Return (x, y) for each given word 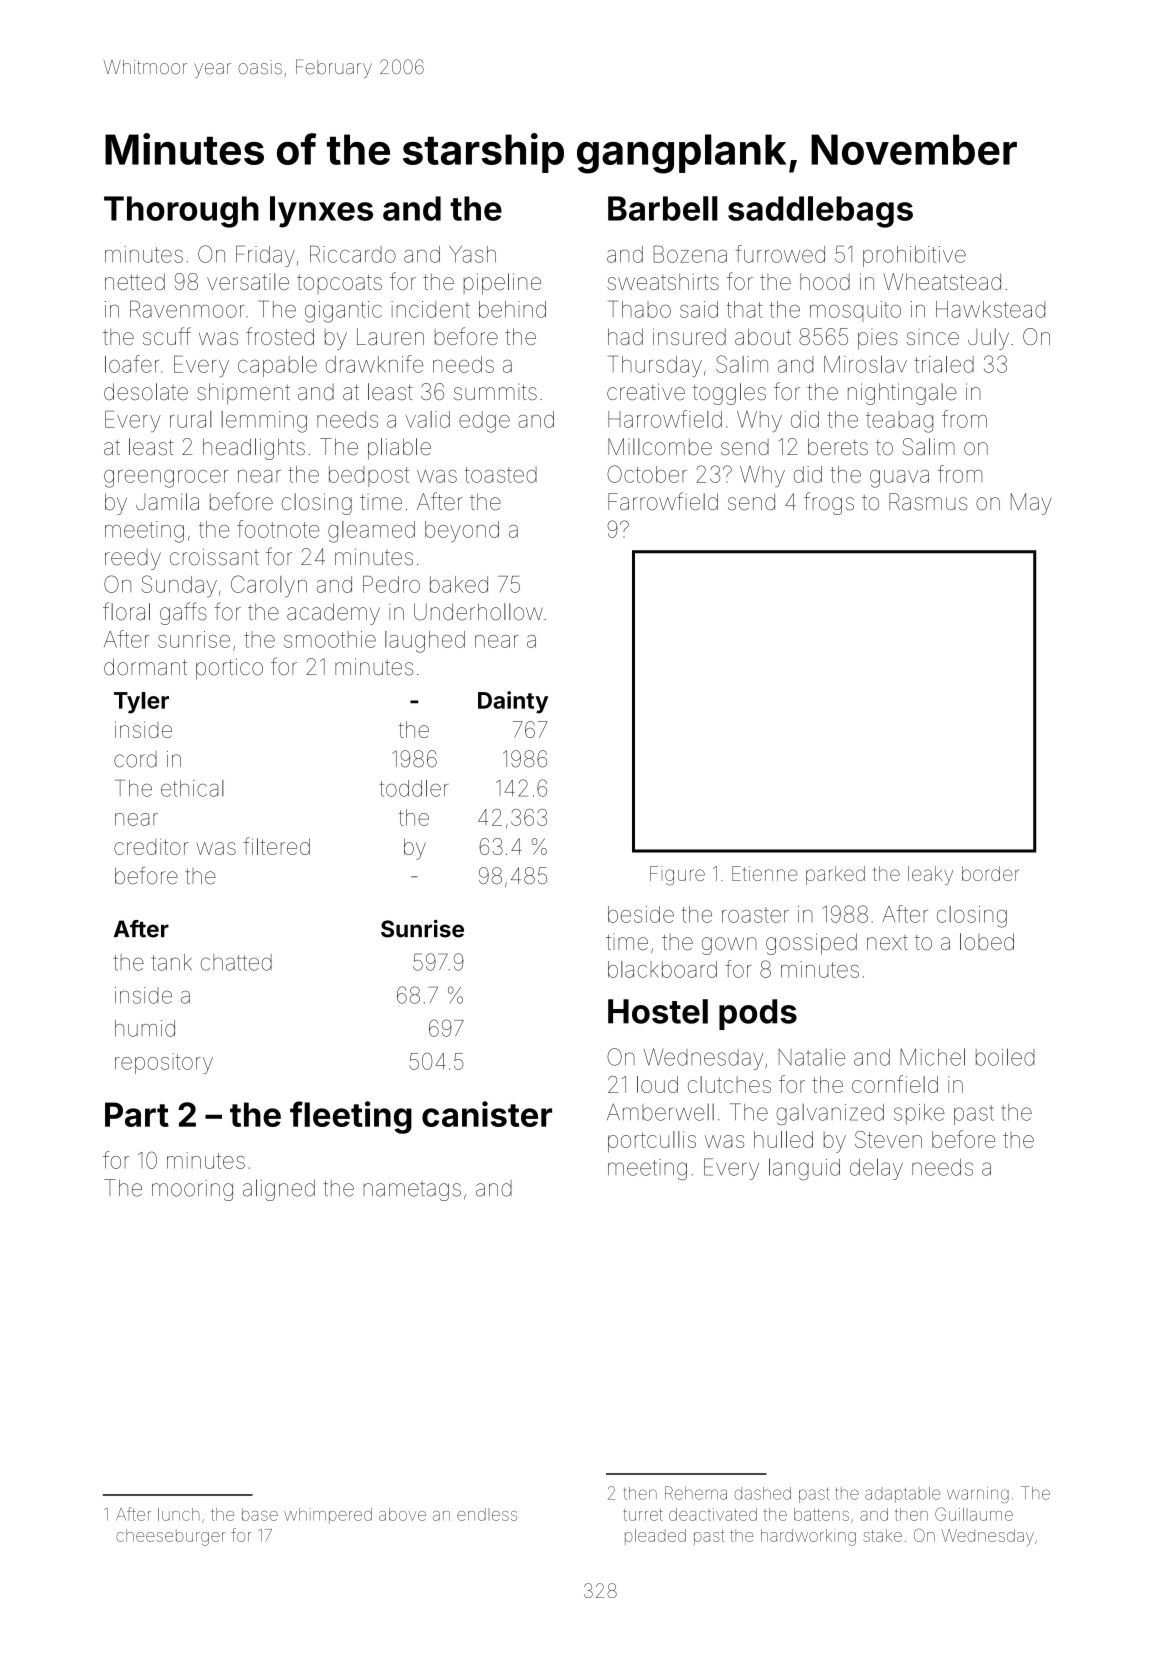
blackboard (662, 969)
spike (919, 1114)
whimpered (328, 1516)
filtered (276, 846)
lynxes (321, 212)
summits (495, 392)
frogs (829, 503)
